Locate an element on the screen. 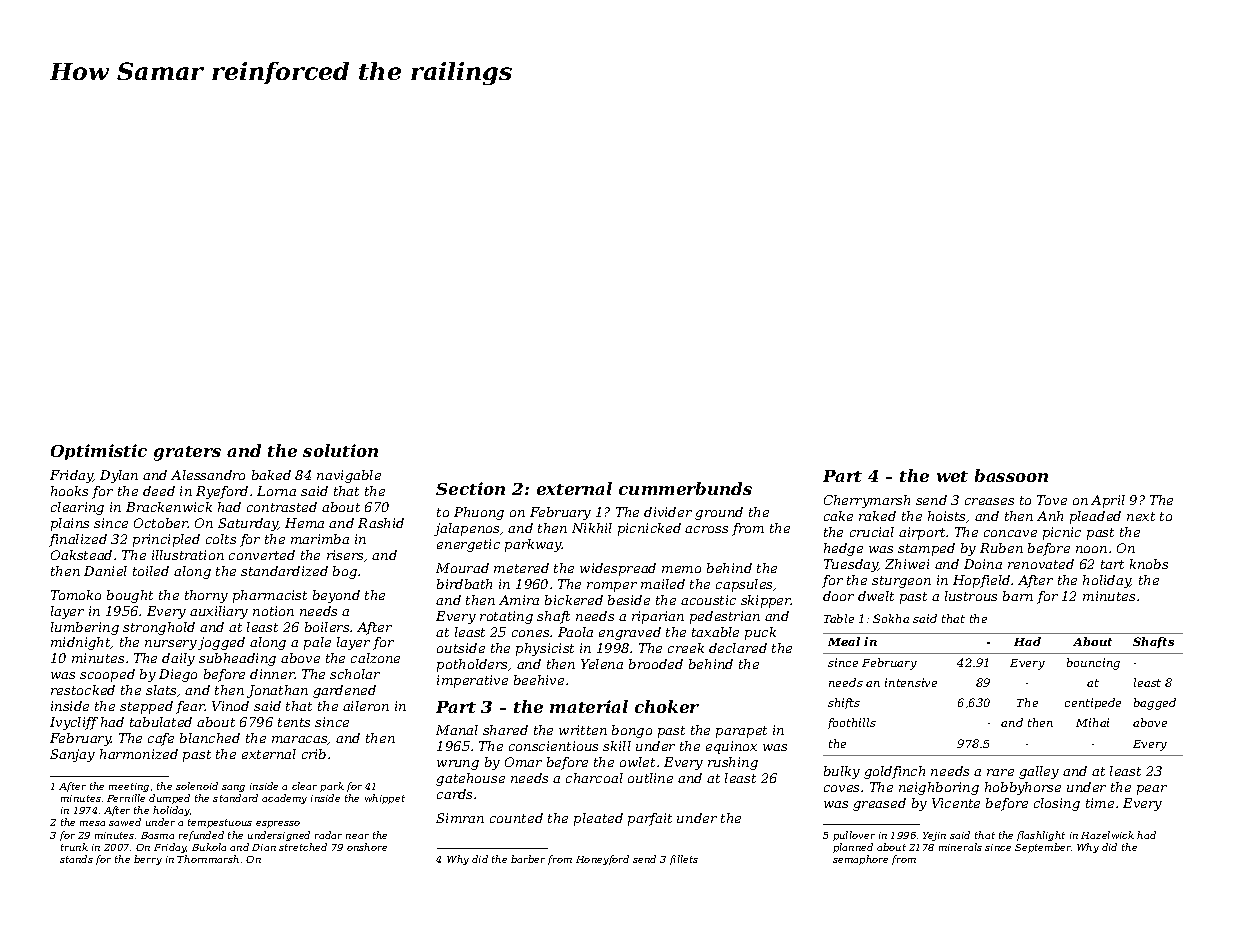 This screenshot has width=1233, height=952. centipede is located at coordinates (1093, 703).
